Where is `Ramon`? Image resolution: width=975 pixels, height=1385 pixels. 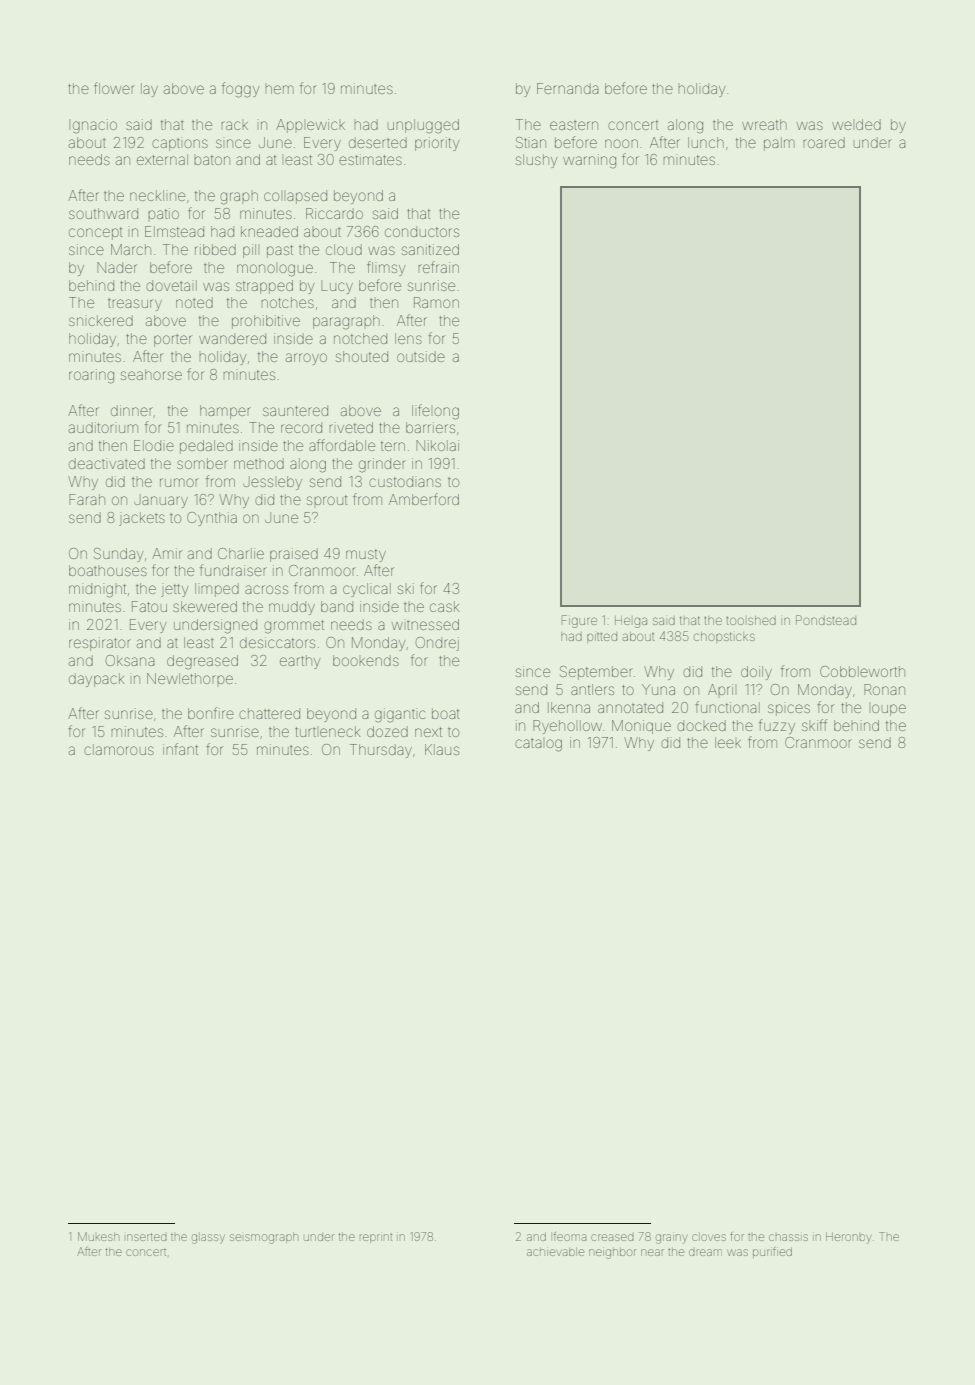 Ramon is located at coordinates (436, 302).
